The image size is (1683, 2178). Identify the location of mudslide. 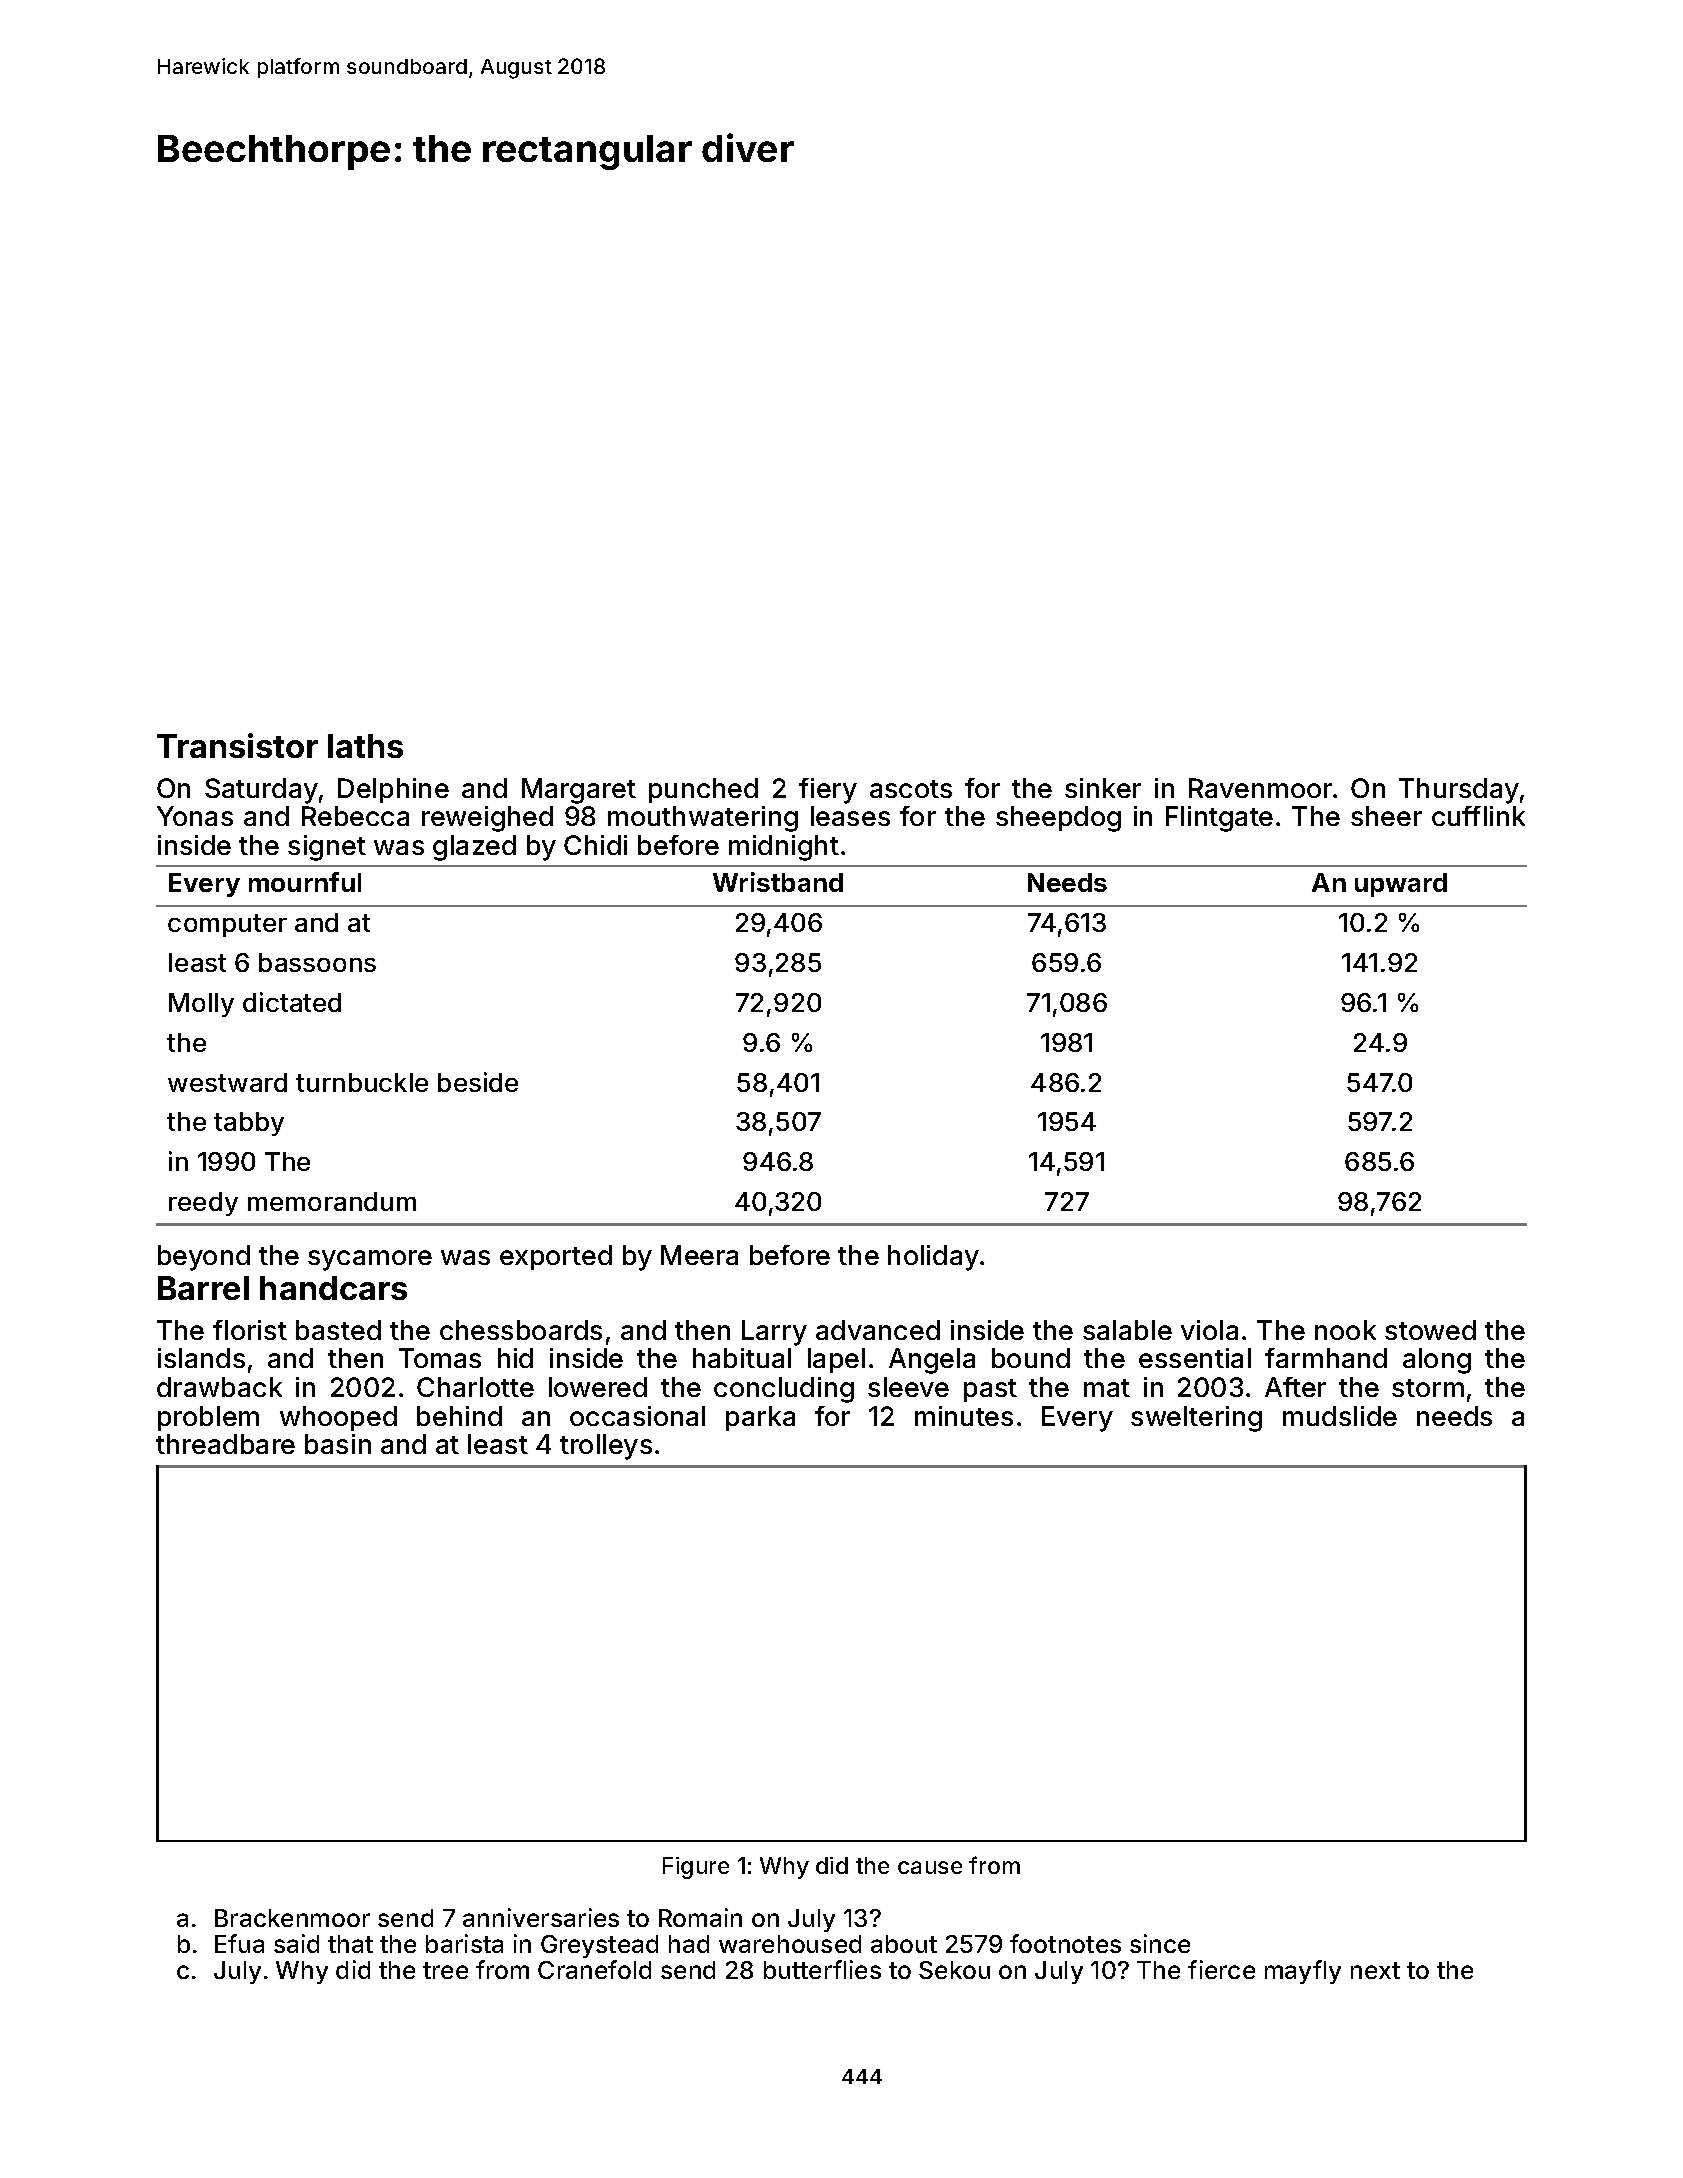
(1340, 1416).
